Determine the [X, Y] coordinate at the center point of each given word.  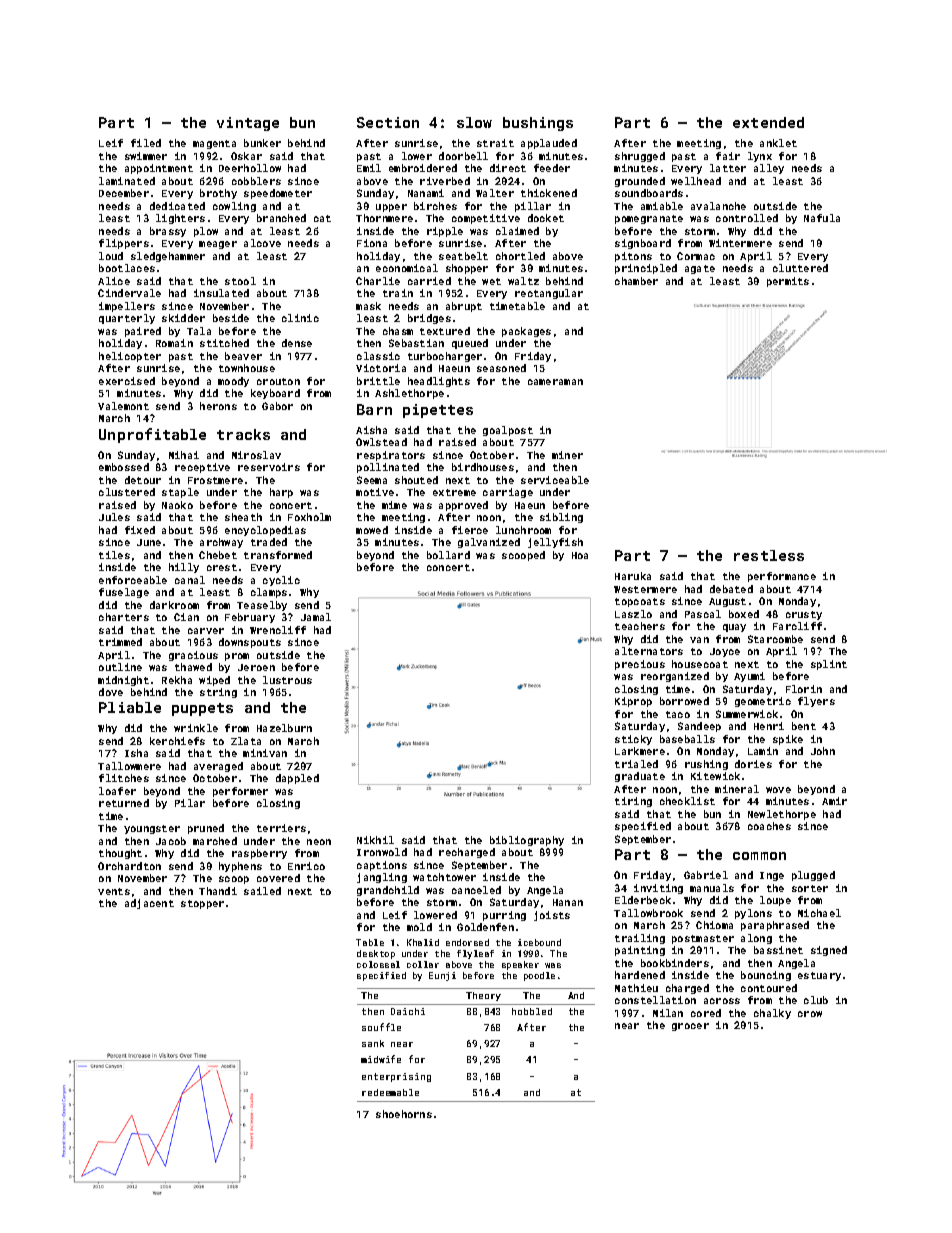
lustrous [287, 680]
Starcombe [775, 639]
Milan [668, 1013]
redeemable [390, 1092]
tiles [114, 555]
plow [206, 232]
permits [788, 282]
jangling [382, 878]
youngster [152, 829]
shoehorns [404, 1114]
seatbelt [463, 256]
